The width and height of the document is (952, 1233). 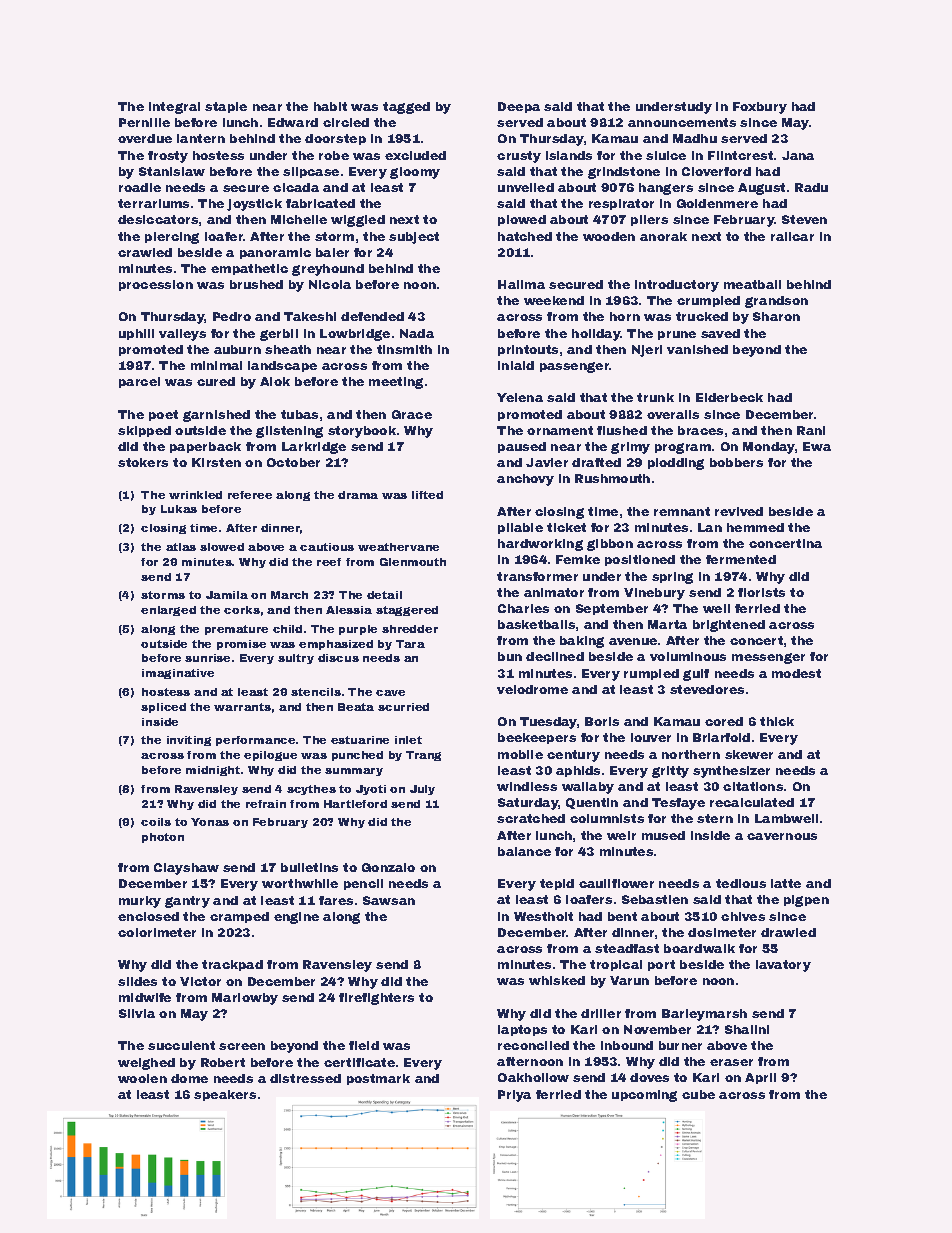 I want to click on purple, so click(x=358, y=630).
